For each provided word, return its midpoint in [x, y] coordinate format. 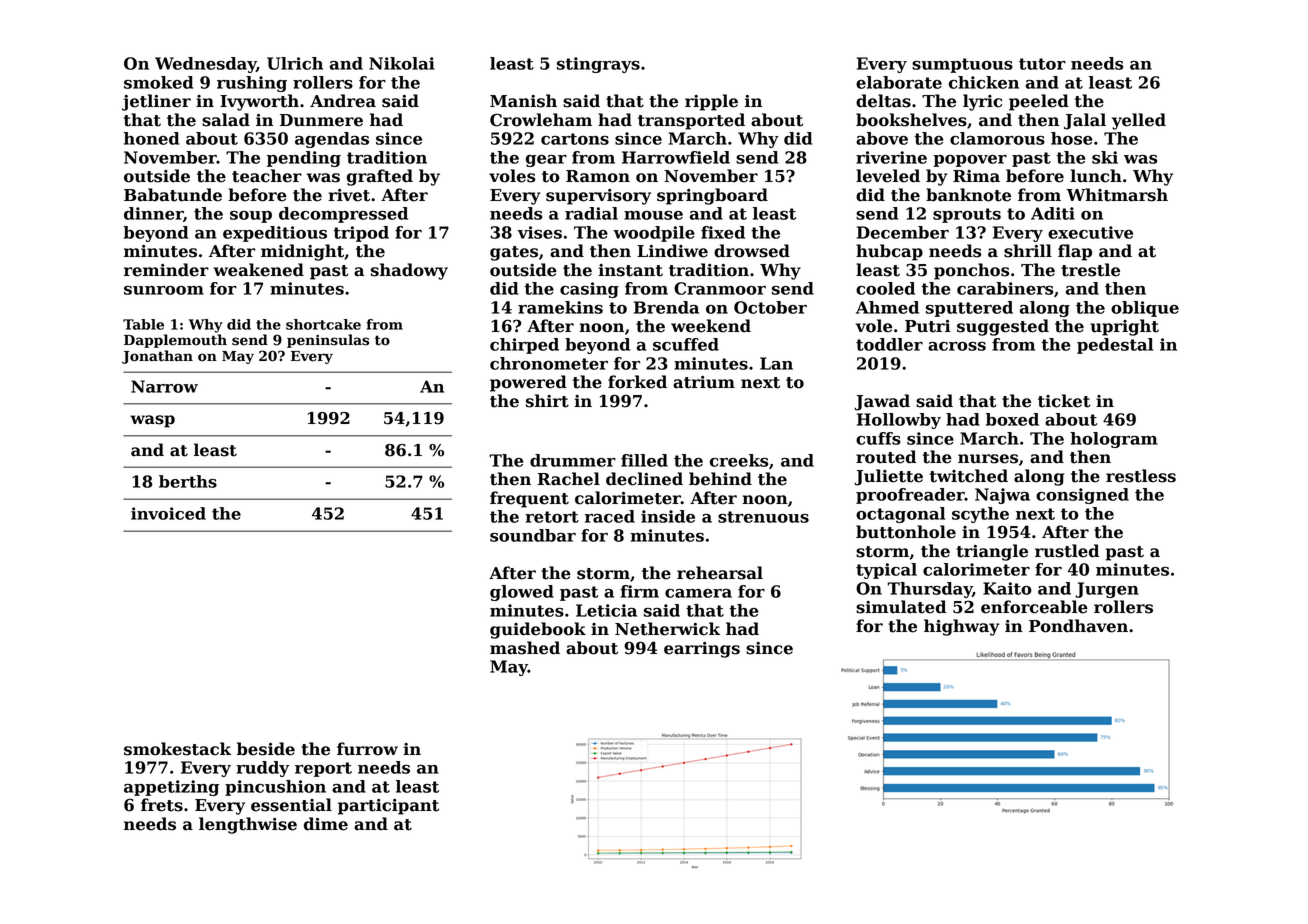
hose [1072, 138]
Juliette [888, 477]
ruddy [262, 769]
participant [388, 807]
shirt [547, 401]
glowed [522, 593]
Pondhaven [1078, 626]
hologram [1113, 440]
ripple [711, 102]
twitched [969, 476]
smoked [158, 82]
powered [528, 383]
